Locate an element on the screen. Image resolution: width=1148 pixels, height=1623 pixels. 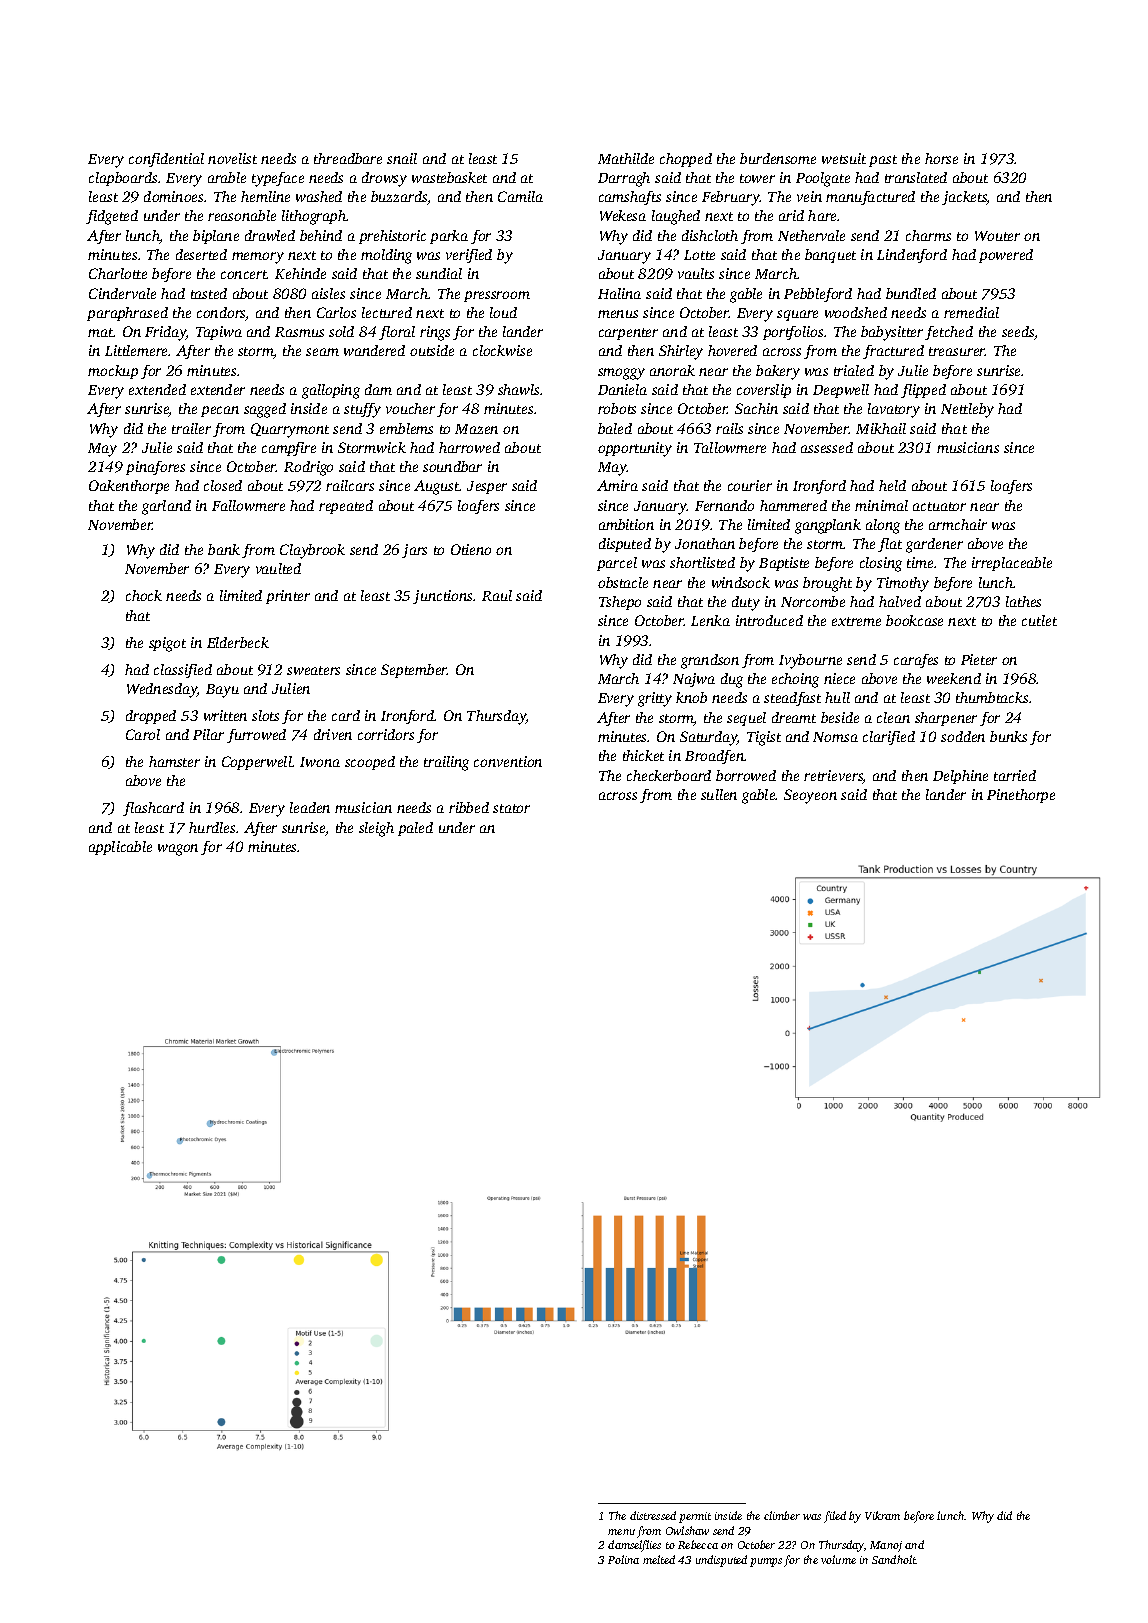
confidential is located at coordinates (166, 160).
